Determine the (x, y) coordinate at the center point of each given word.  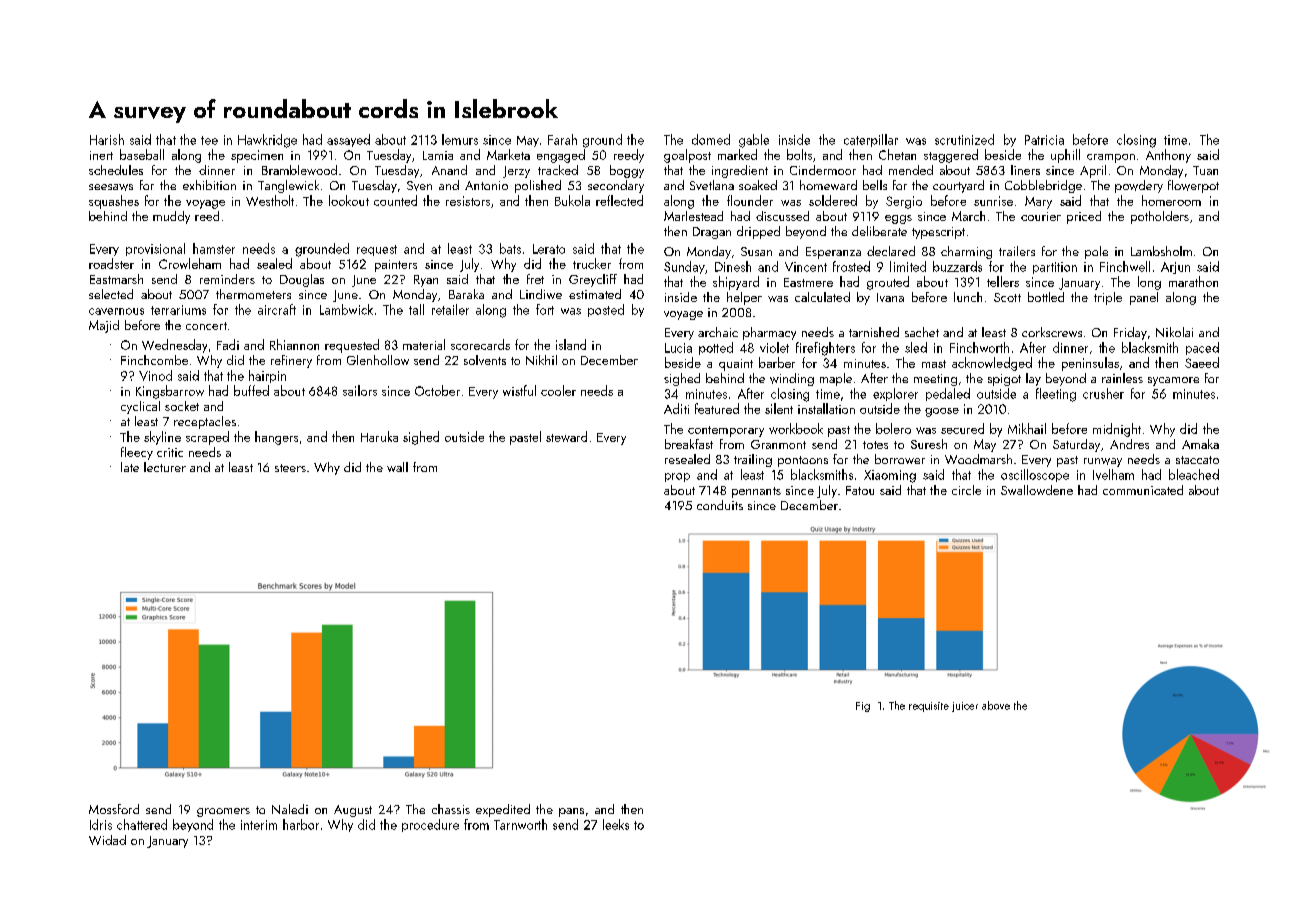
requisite (929, 707)
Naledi (290, 809)
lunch (968, 297)
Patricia (1044, 140)
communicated (1143, 490)
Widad (107, 840)
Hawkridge (267, 141)
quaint (736, 365)
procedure (430, 825)
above (996, 705)
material (424, 344)
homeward (828, 185)
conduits (720, 505)
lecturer (165, 467)
